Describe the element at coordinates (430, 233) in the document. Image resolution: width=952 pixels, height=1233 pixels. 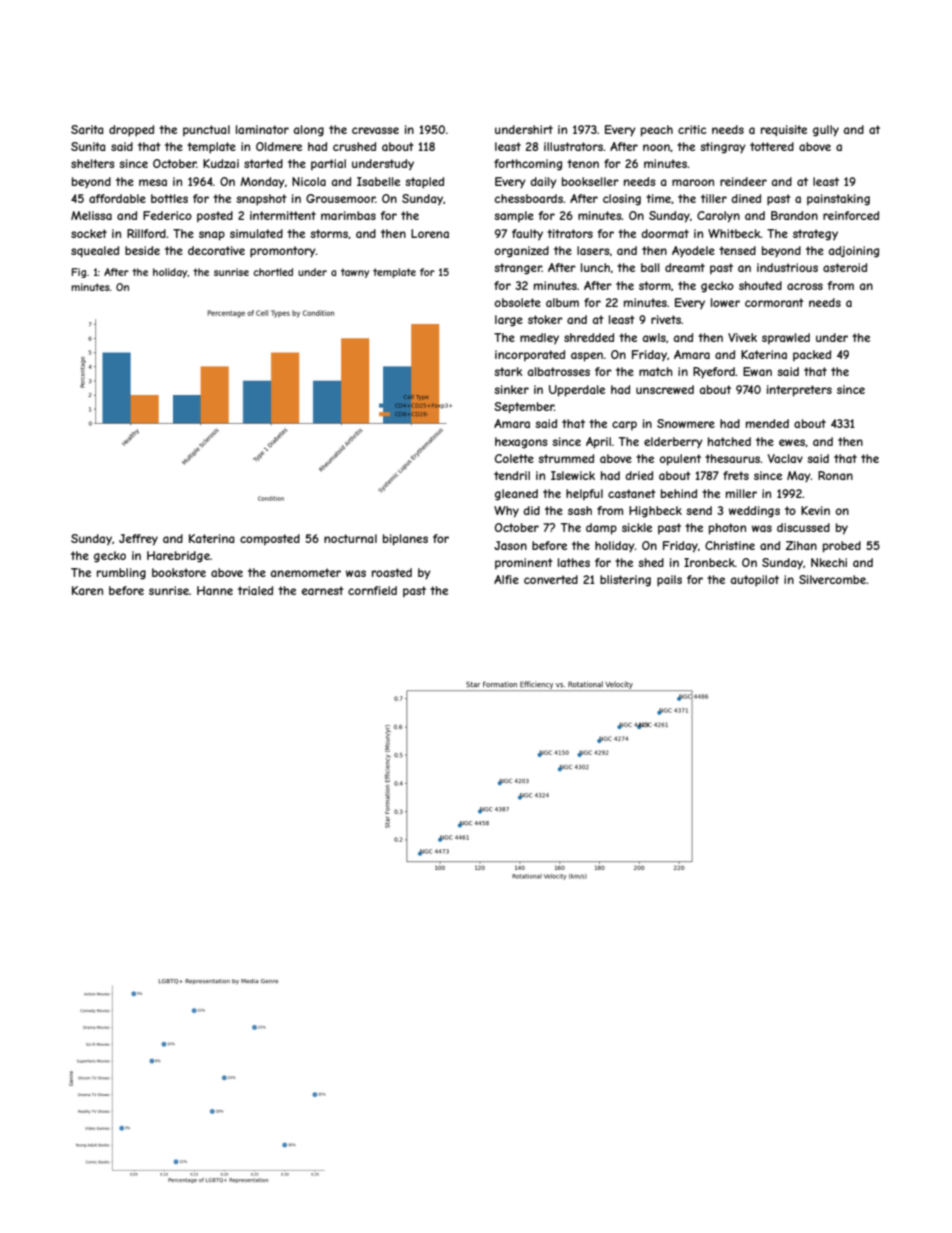
I see `Lorena` at that location.
